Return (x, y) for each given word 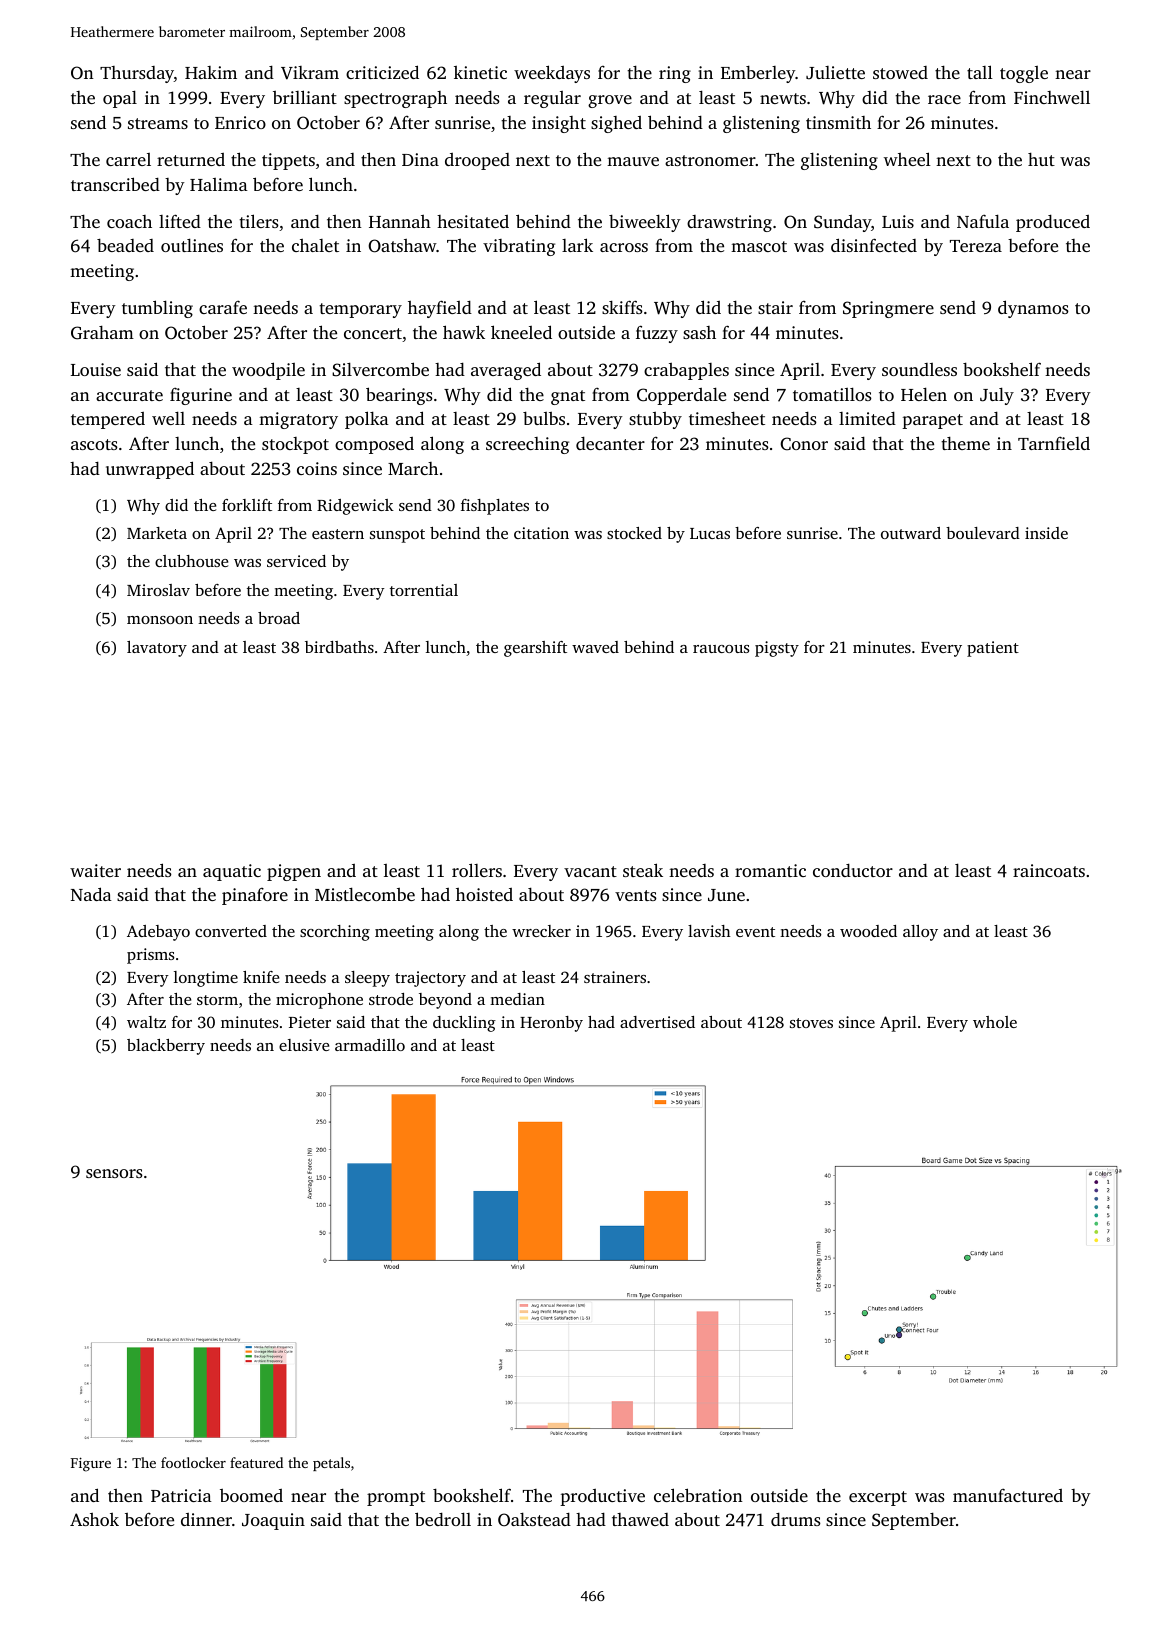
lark (577, 245)
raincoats (1049, 870)
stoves (811, 1023)
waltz (146, 1022)
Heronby (551, 1024)
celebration (698, 1495)
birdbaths (339, 647)
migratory (298, 420)
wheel (907, 159)
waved (595, 647)
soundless (919, 369)
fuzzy (657, 334)
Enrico (240, 122)
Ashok (94, 1519)
